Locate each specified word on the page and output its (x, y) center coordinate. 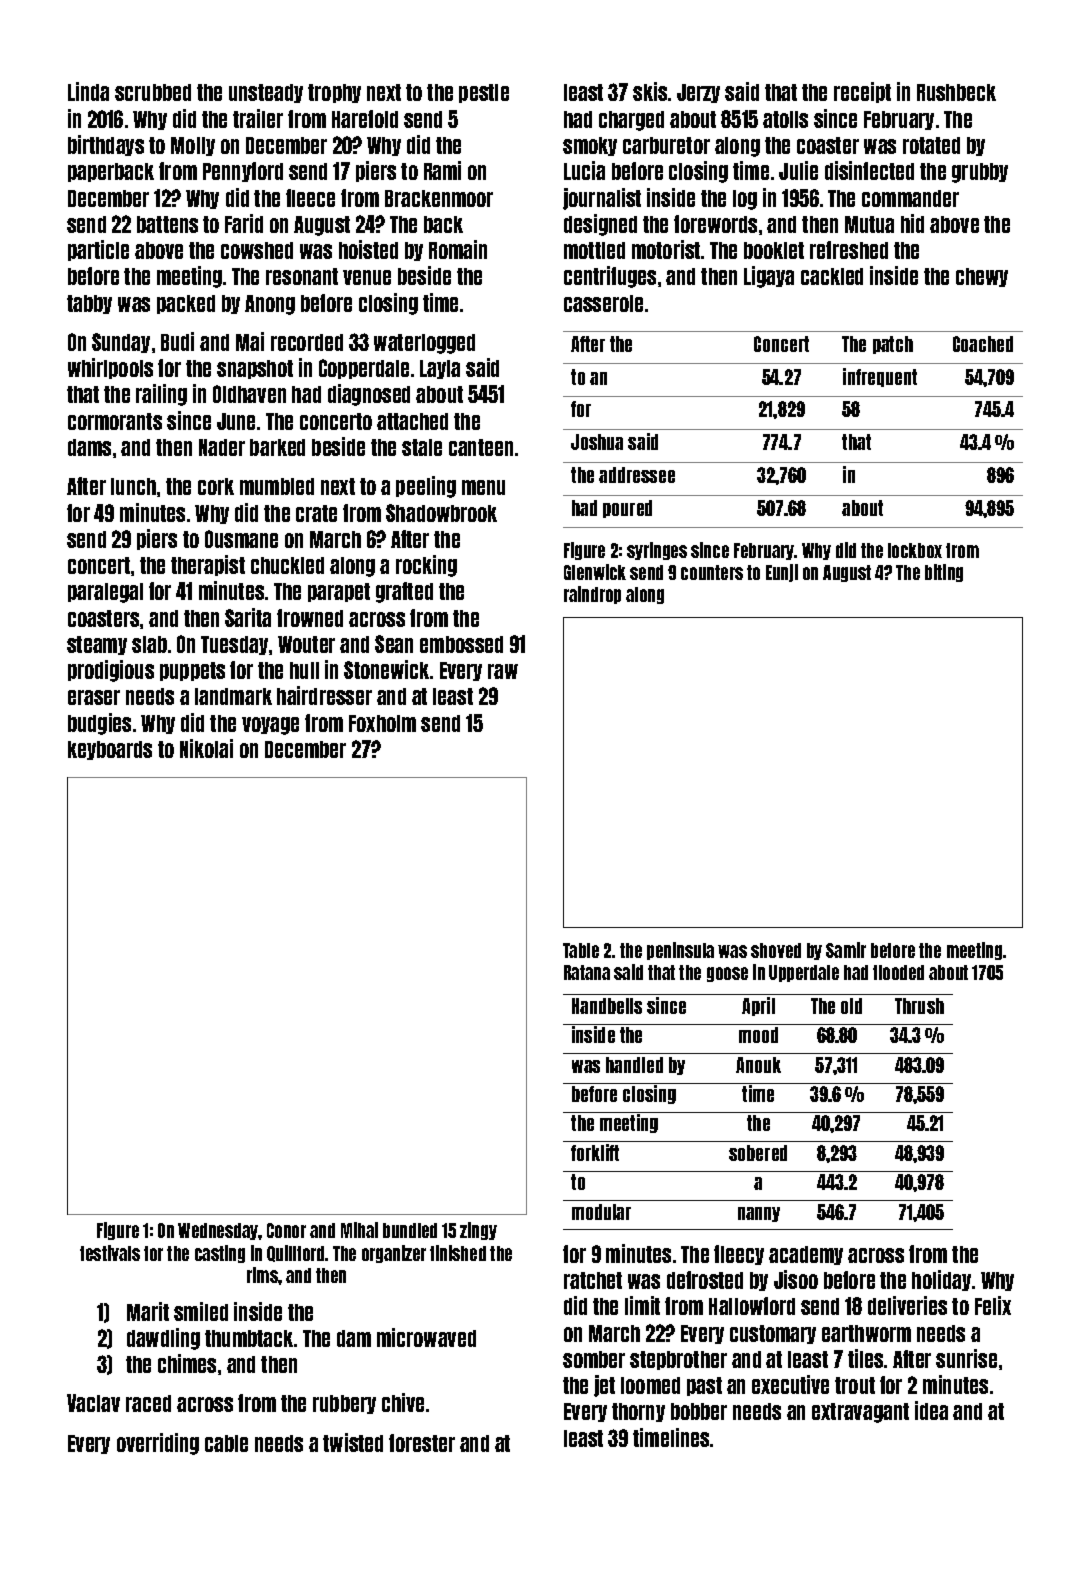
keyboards (110, 750)
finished (458, 1253)
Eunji (782, 573)
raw (503, 671)
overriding (158, 1444)
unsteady (266, 93)
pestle (484, 93)
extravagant (860, 1413)
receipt (862, 92)
